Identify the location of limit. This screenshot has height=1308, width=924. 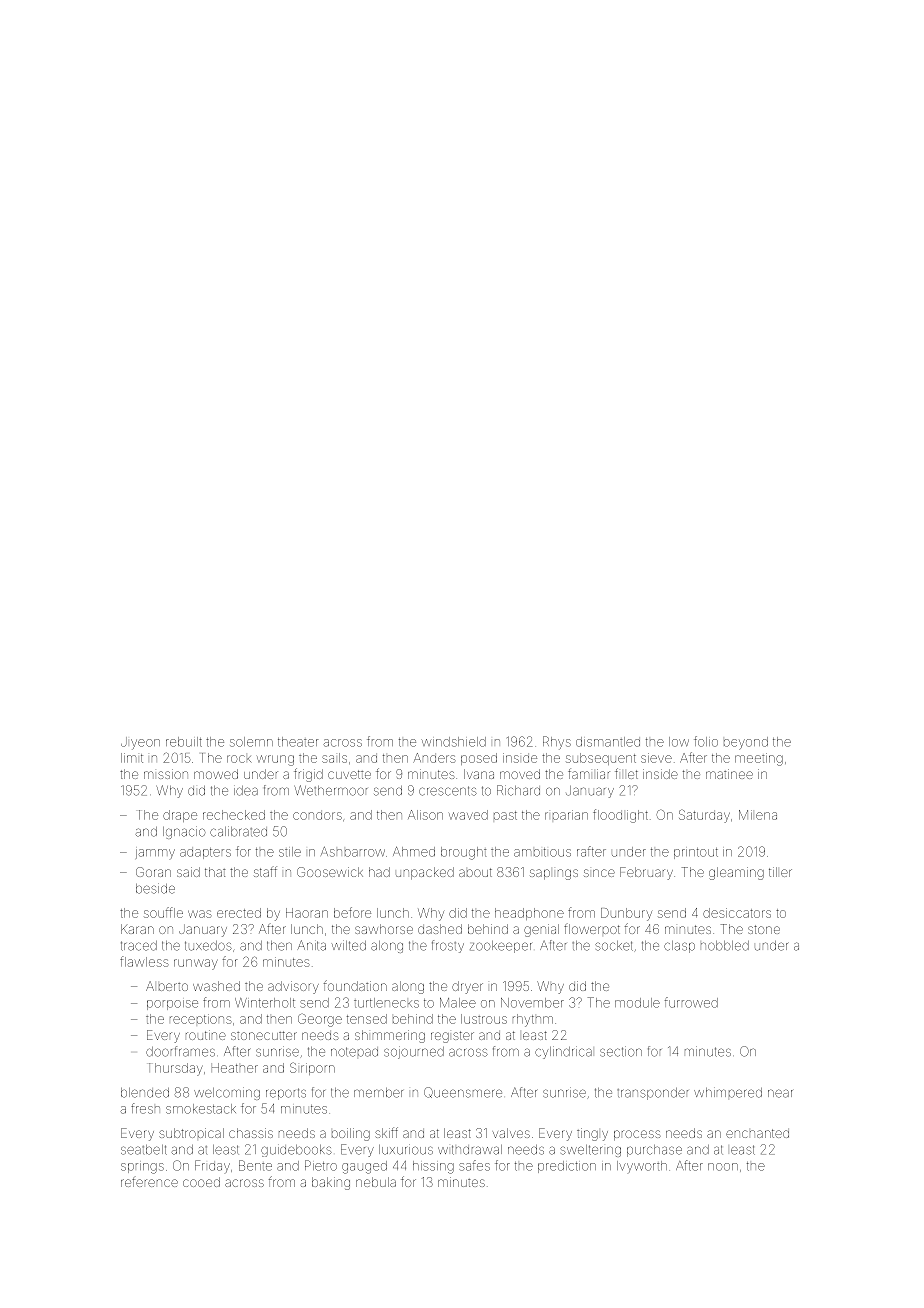
(132, 758).
